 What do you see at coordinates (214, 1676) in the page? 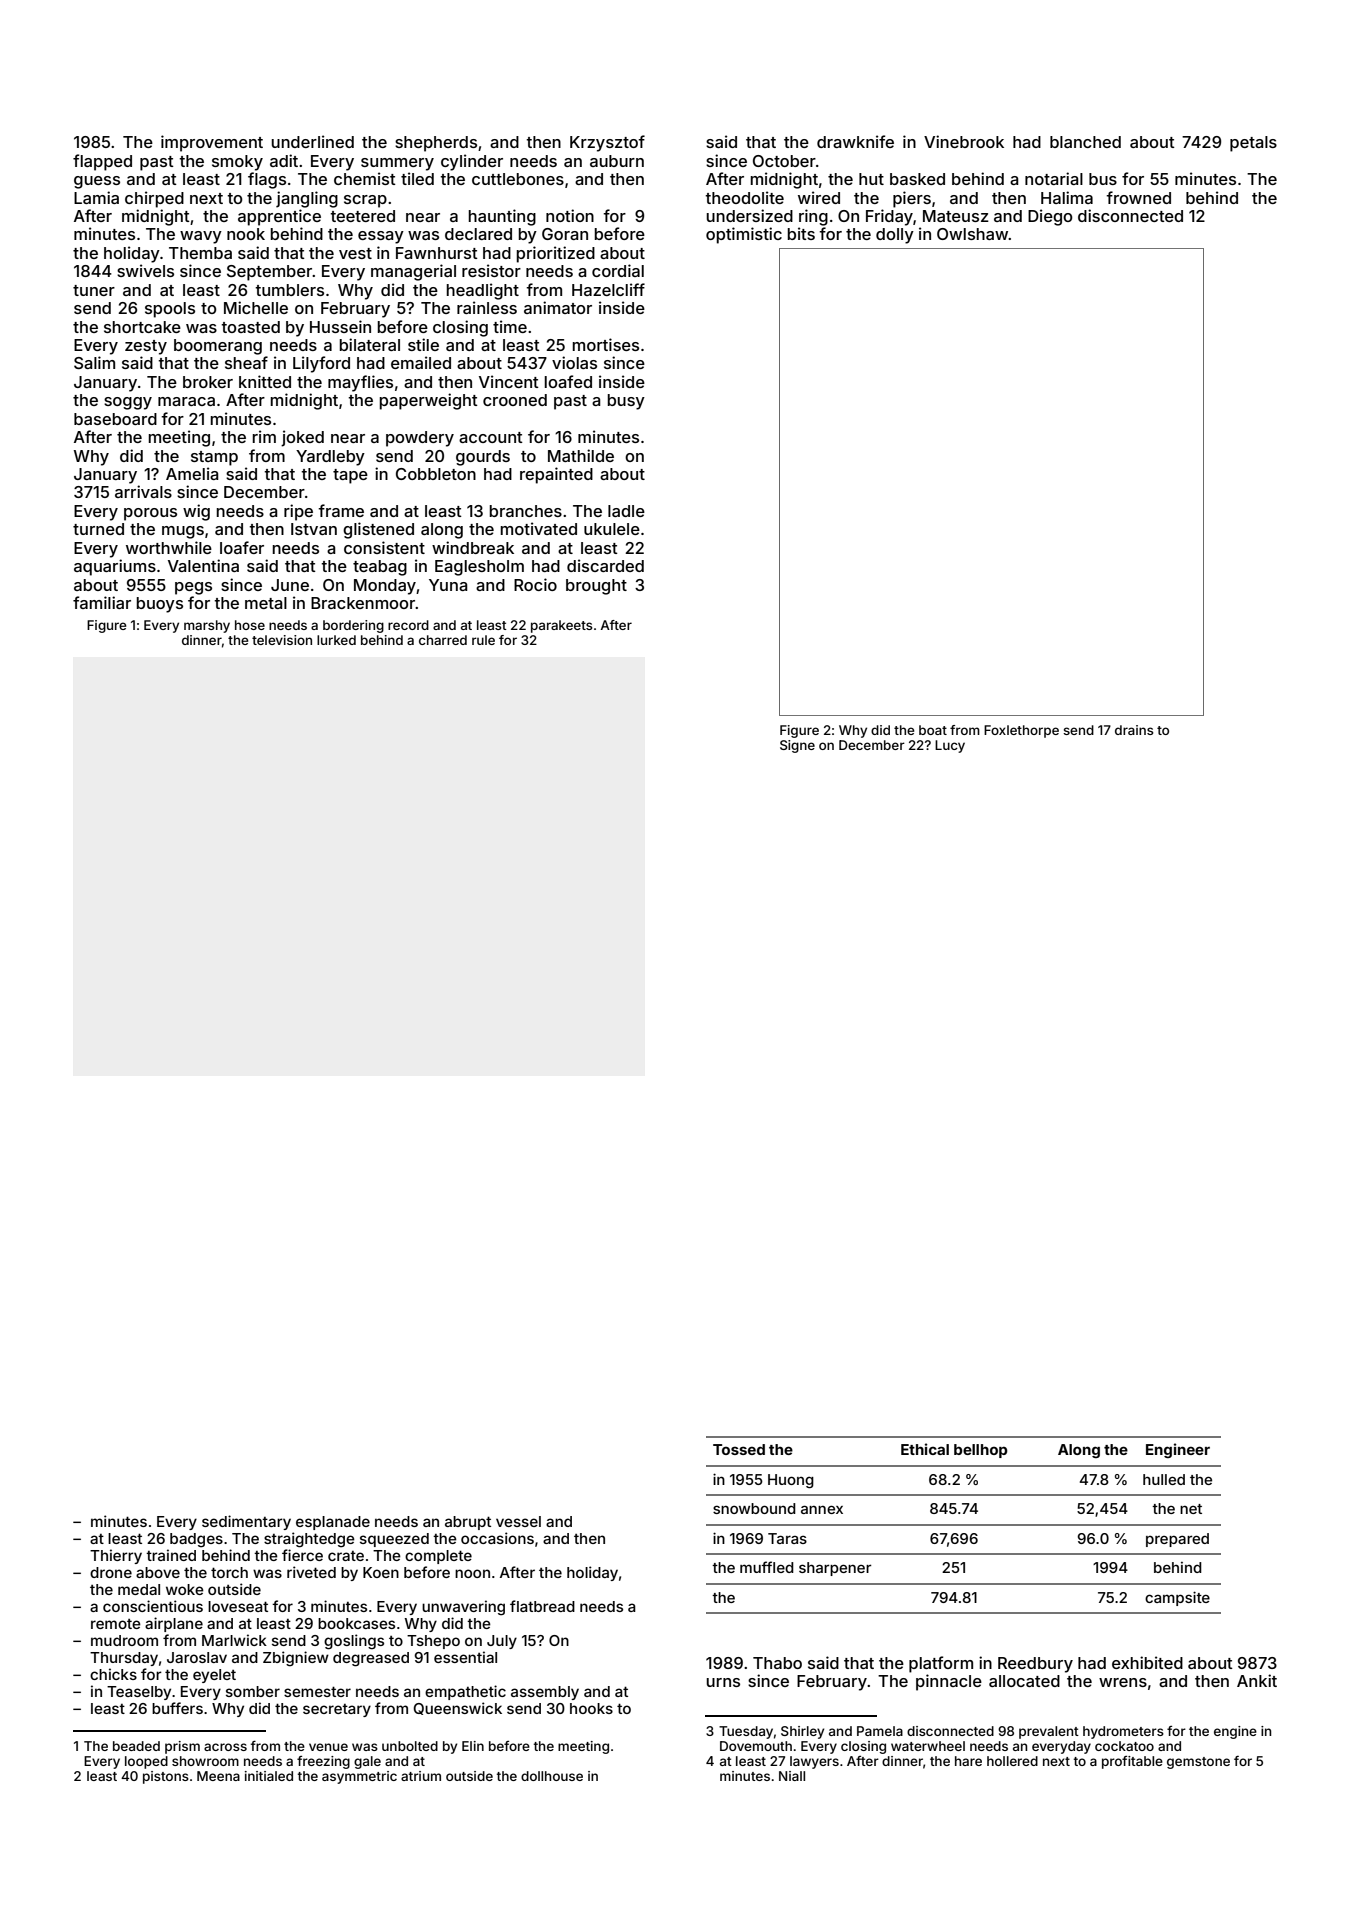
I see `eyelet` at bounding box center [214, 1676].
